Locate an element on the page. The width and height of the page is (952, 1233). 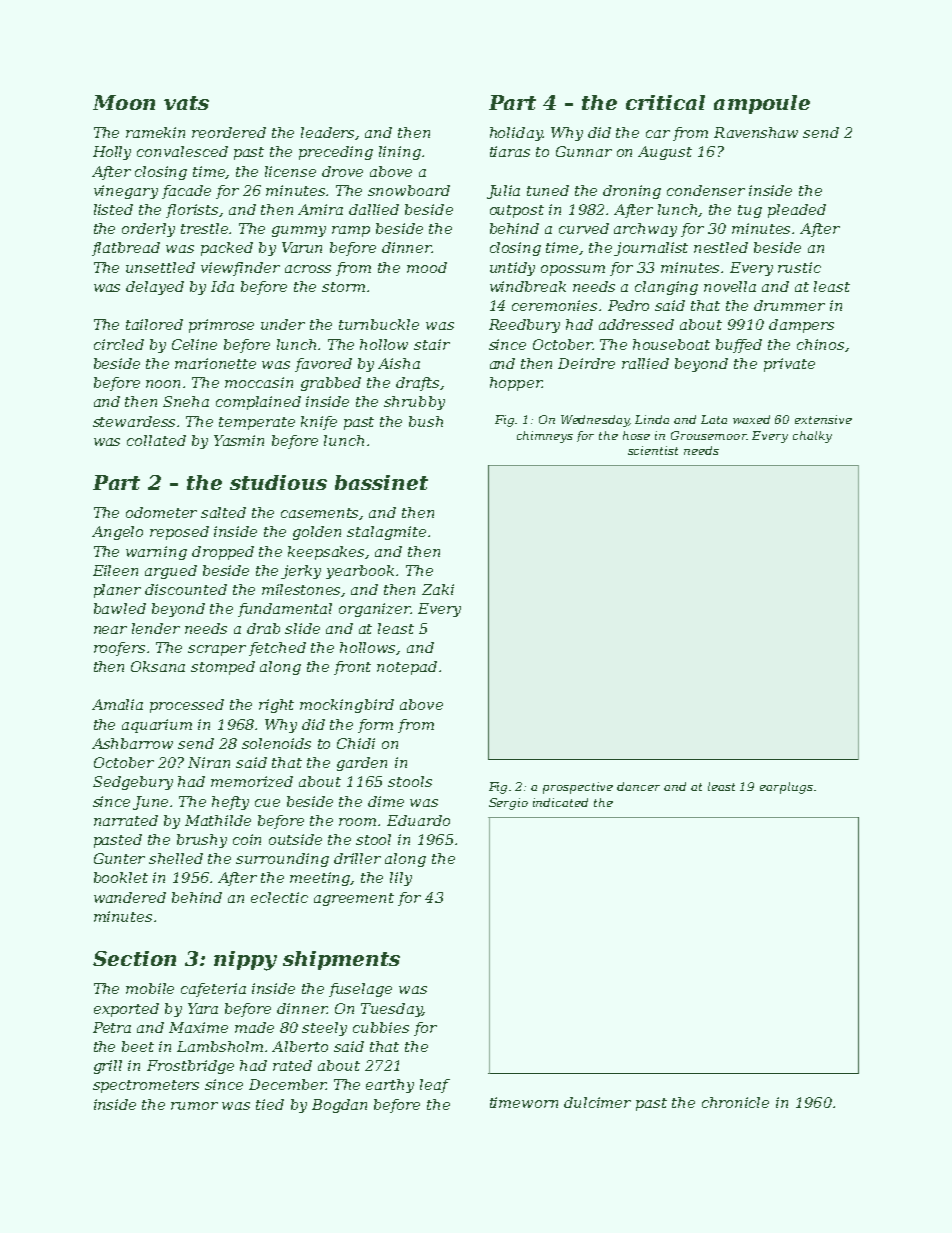
Moon is located at coordinates (124, 102).
